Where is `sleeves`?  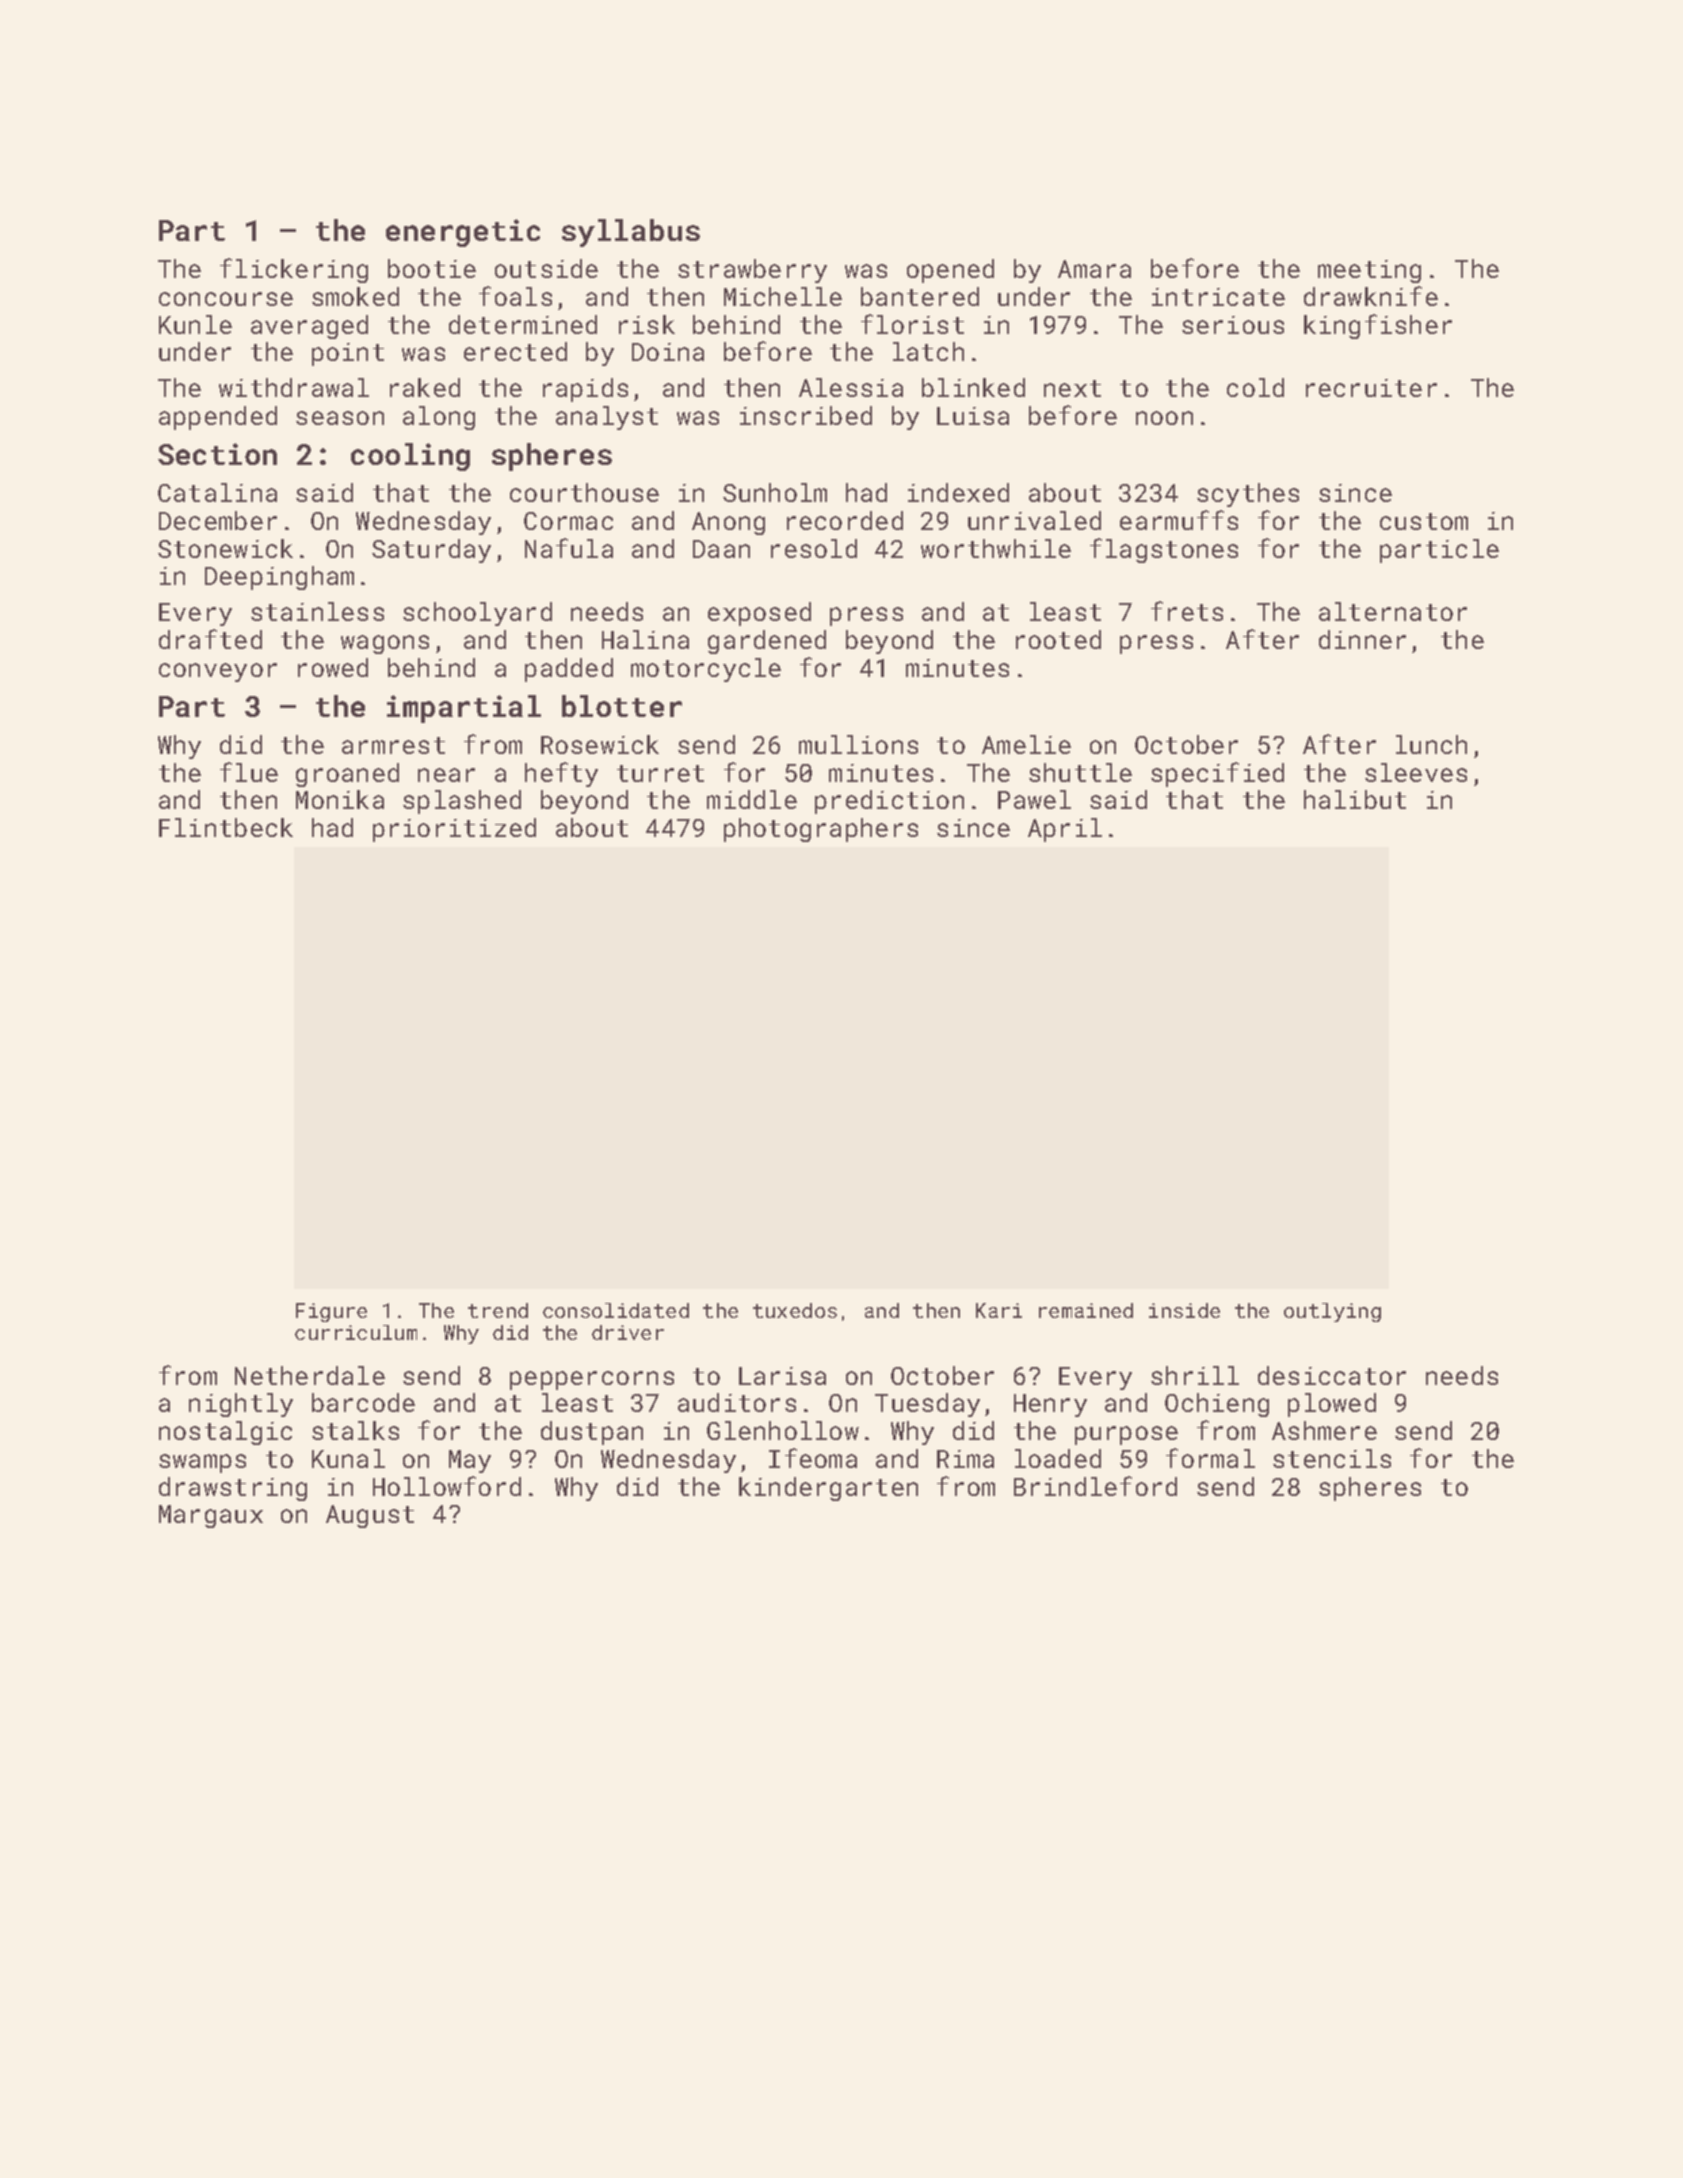 sleeves is located at coordinates (1416, 772).
